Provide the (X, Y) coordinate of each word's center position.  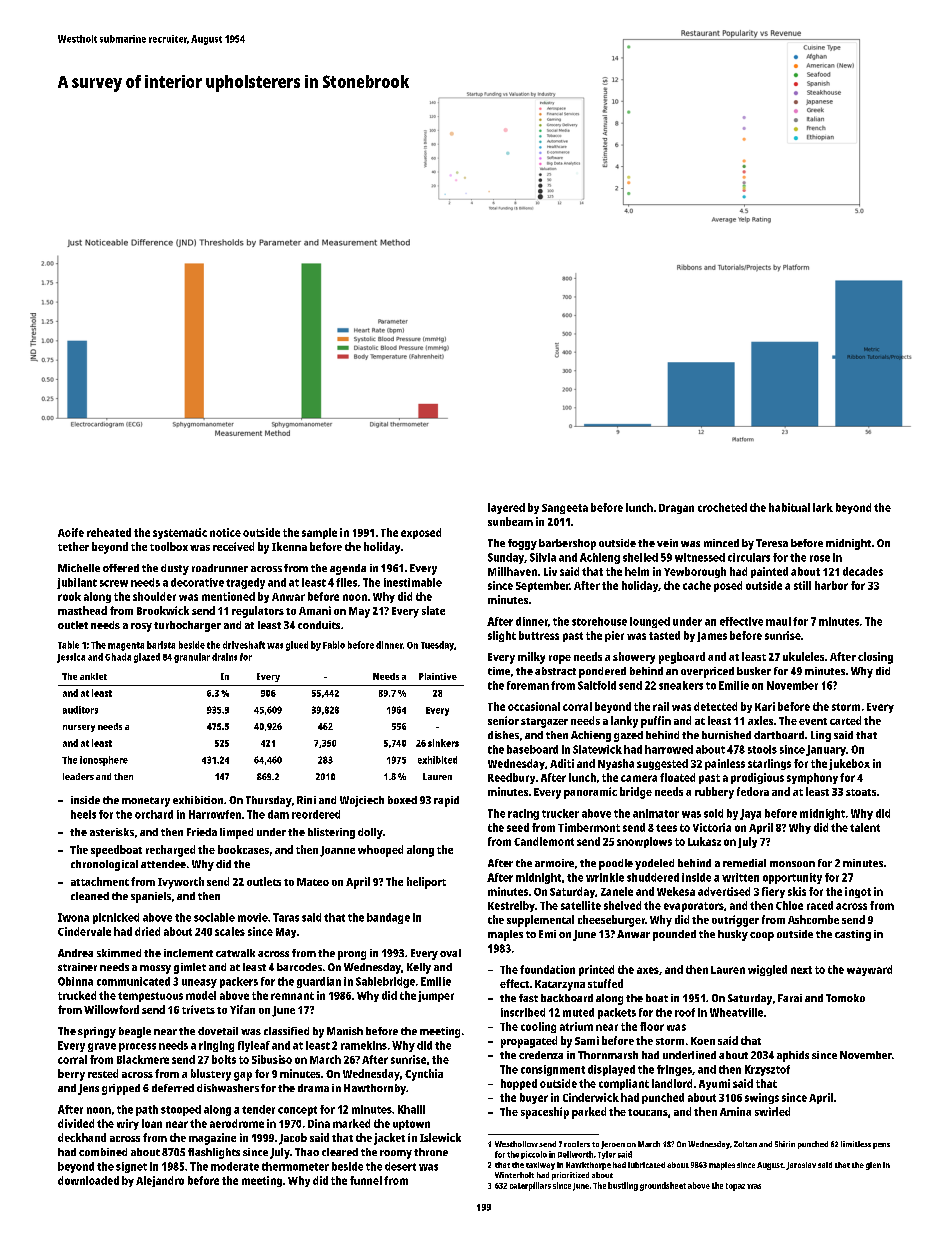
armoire (554, 863)
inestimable (413, 582)
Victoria (712, 827)
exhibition (198, 800)
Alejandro (160, 1181)
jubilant (77, 583)
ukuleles (803, 656)
